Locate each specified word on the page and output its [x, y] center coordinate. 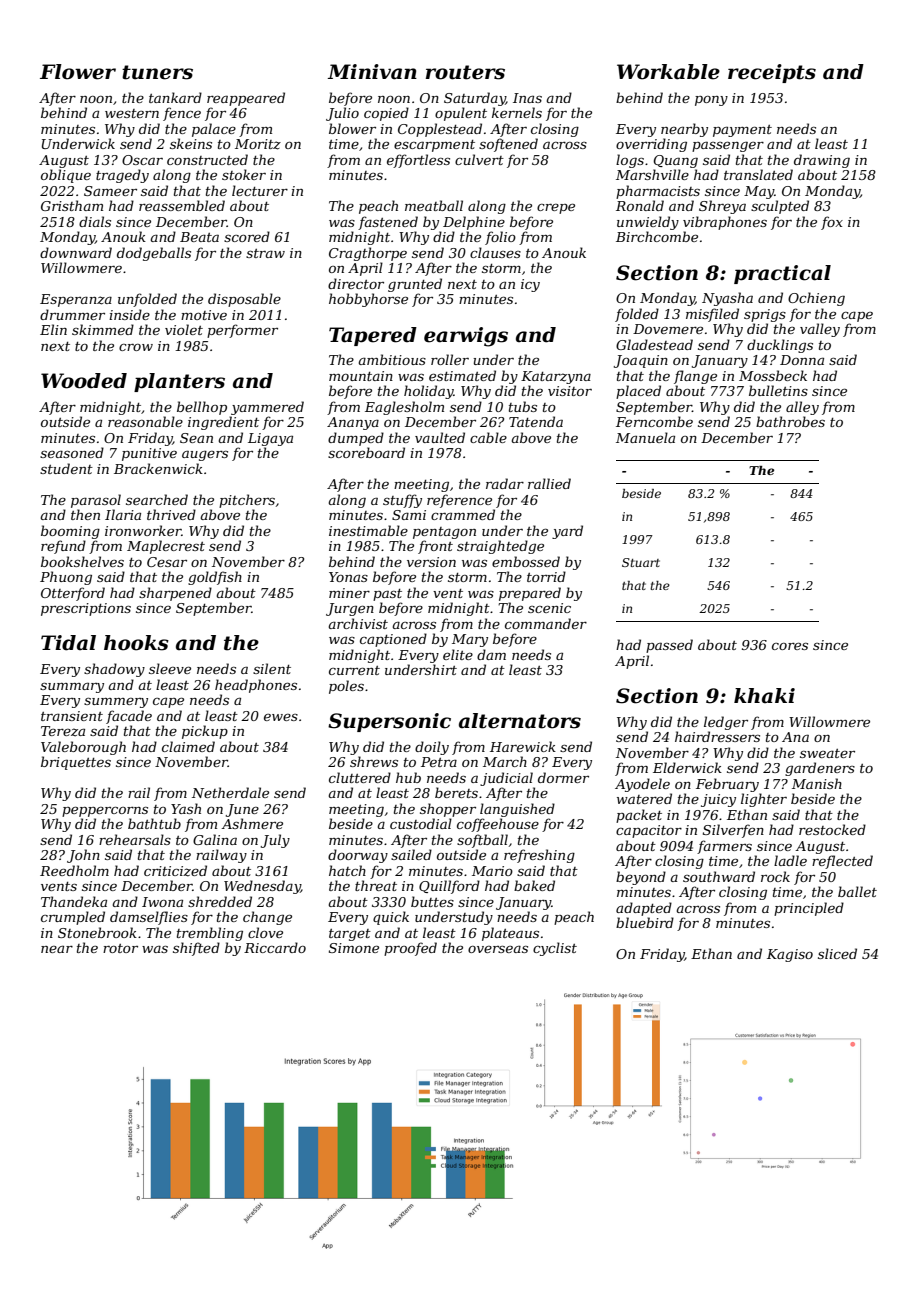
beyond [641, 878]
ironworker [143, 530]
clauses [495, 252]
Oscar [142, 160]
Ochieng [816, 299]
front [435, 547]
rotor [120, 948]
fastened [388, 223]
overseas [498, 949]
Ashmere [252, 823]
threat [376, 885]
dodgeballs [154, 254]
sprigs [765, 315]
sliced [837, 953]
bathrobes [790, 421]
